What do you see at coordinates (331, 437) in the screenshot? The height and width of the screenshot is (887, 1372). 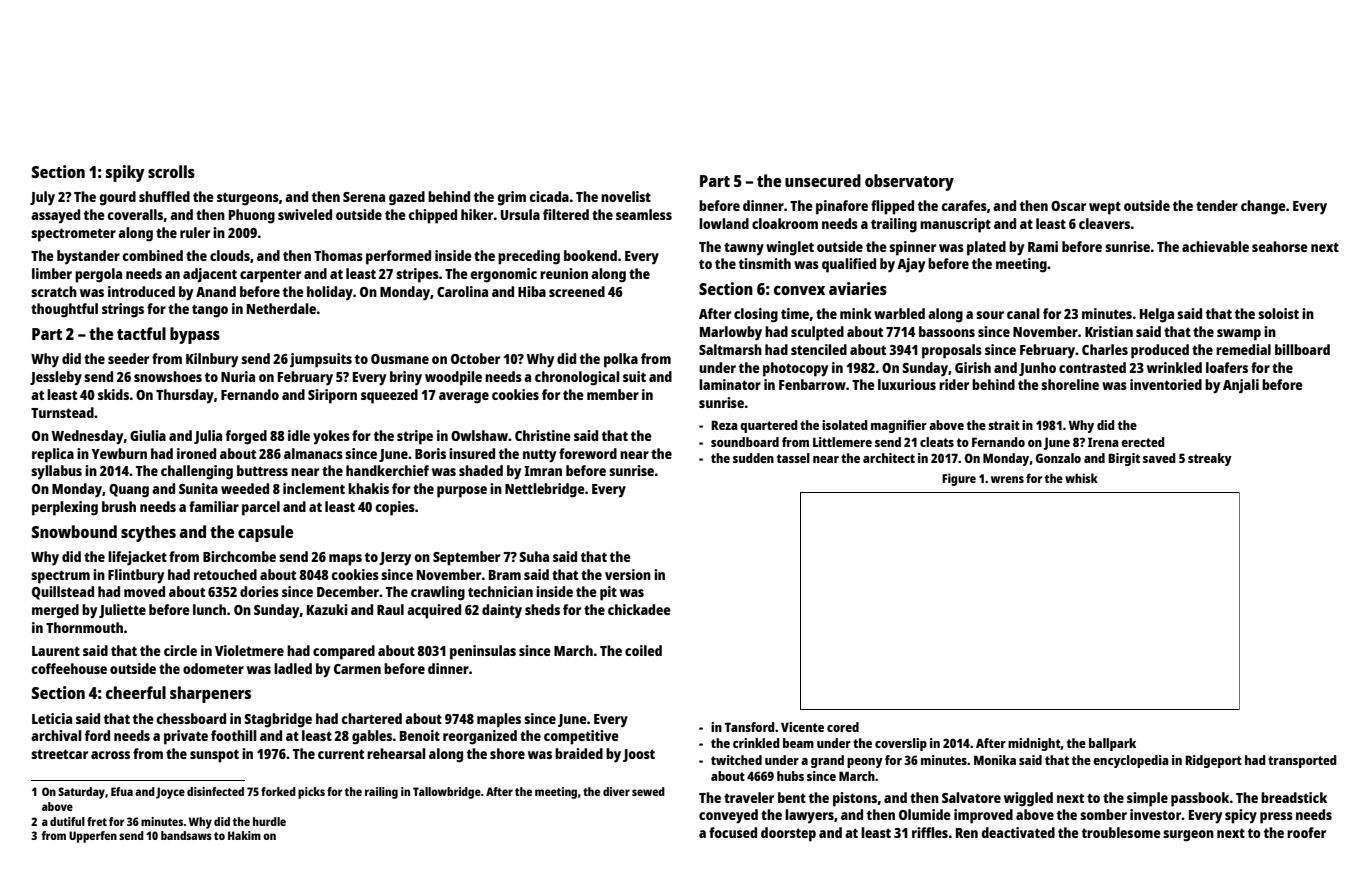 I see `yokes` at bounding box center [331, 437].
